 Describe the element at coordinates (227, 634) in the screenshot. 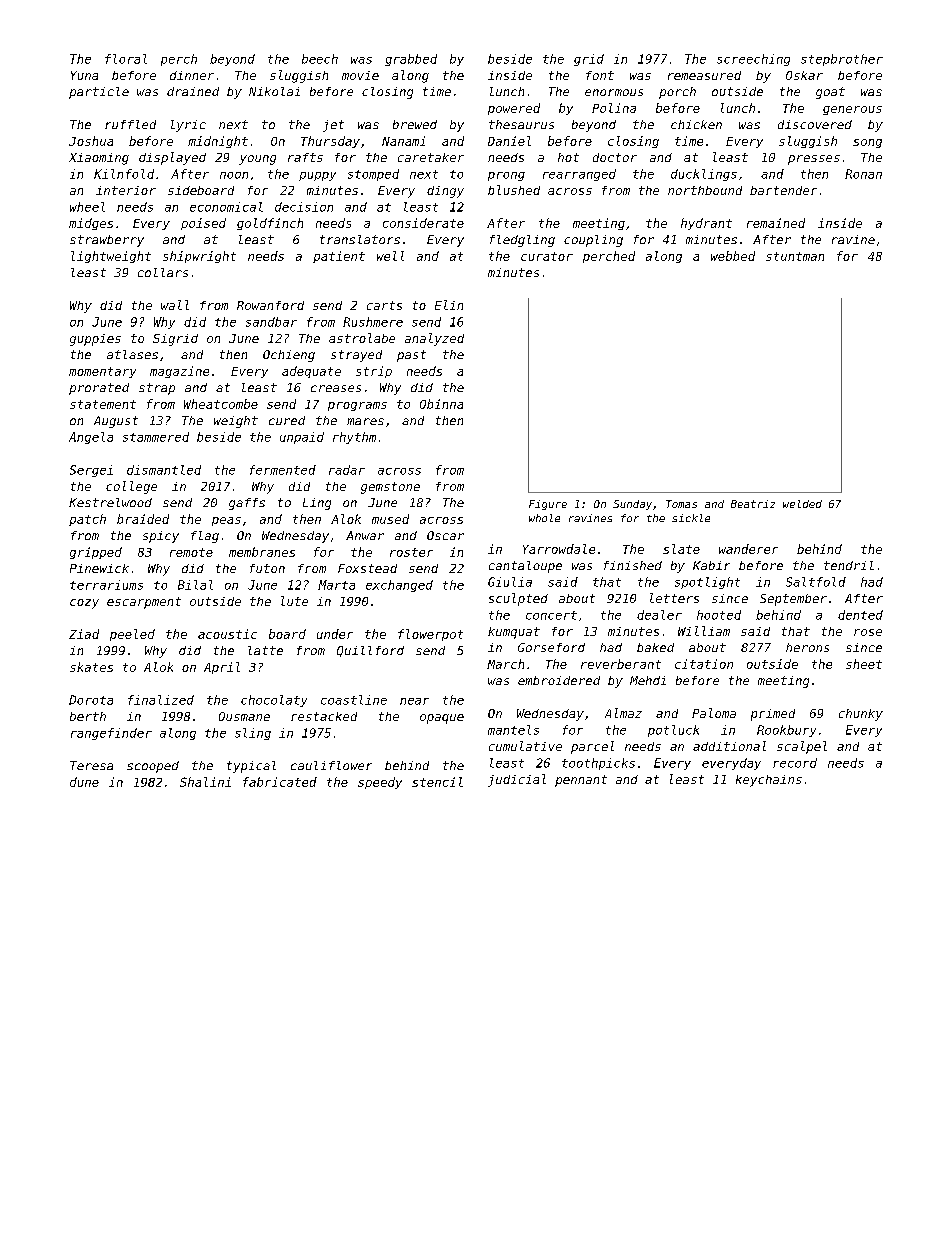

I see `acoustic` at that location.
